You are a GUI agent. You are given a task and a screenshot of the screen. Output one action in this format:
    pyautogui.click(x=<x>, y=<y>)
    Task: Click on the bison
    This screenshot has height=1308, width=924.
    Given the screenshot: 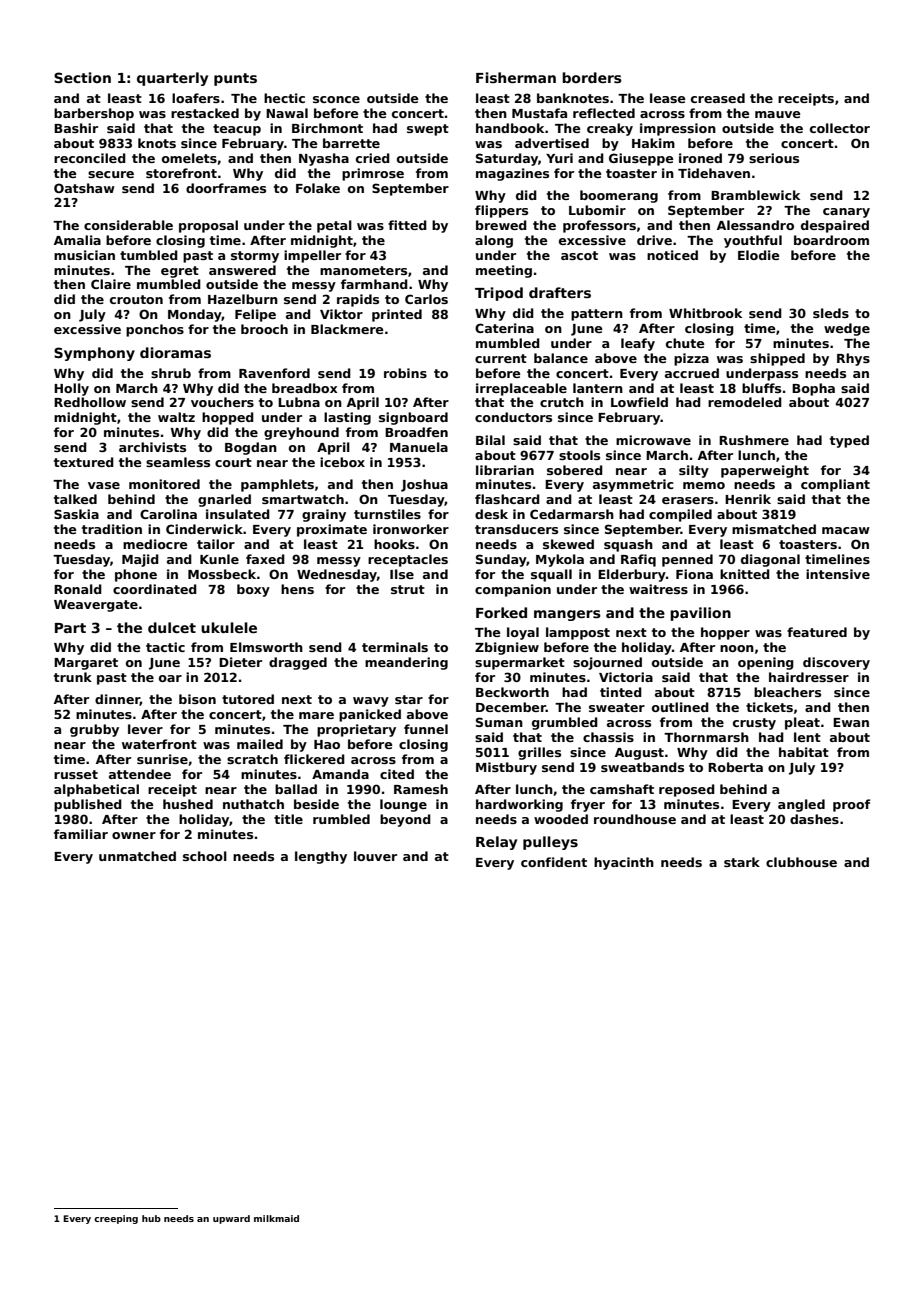 What is the action you would take?
    pyautogui.click(x=197, y=699)
